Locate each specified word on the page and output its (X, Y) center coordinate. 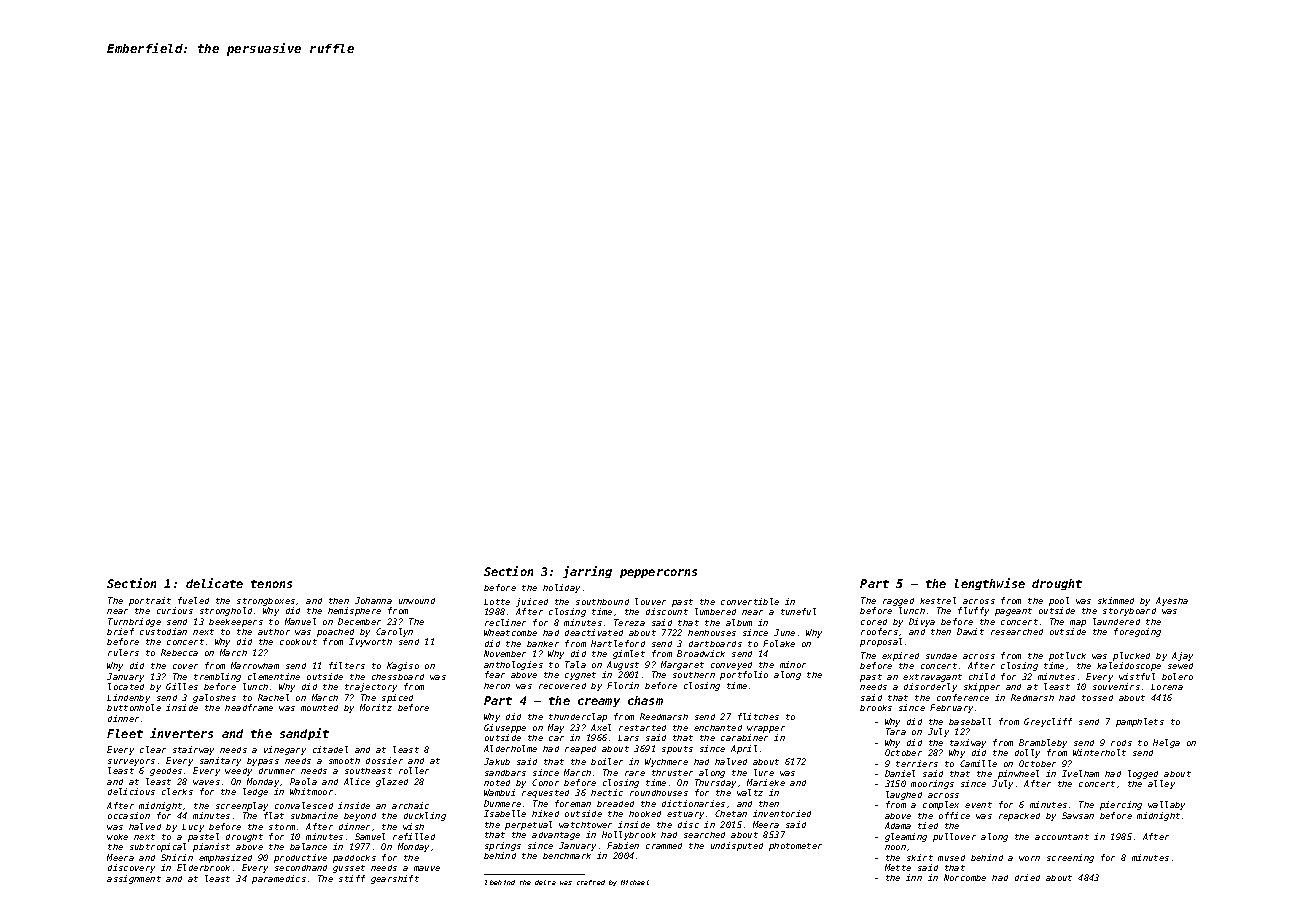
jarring (587, 572)
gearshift (395, 879)
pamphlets (1140, 722)
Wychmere (666, 762)
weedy (238, 772)
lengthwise (990, 584)
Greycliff (1048, 722)
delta (545, 882)
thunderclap (578, 717)
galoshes (214, 698)
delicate (214, 583)
